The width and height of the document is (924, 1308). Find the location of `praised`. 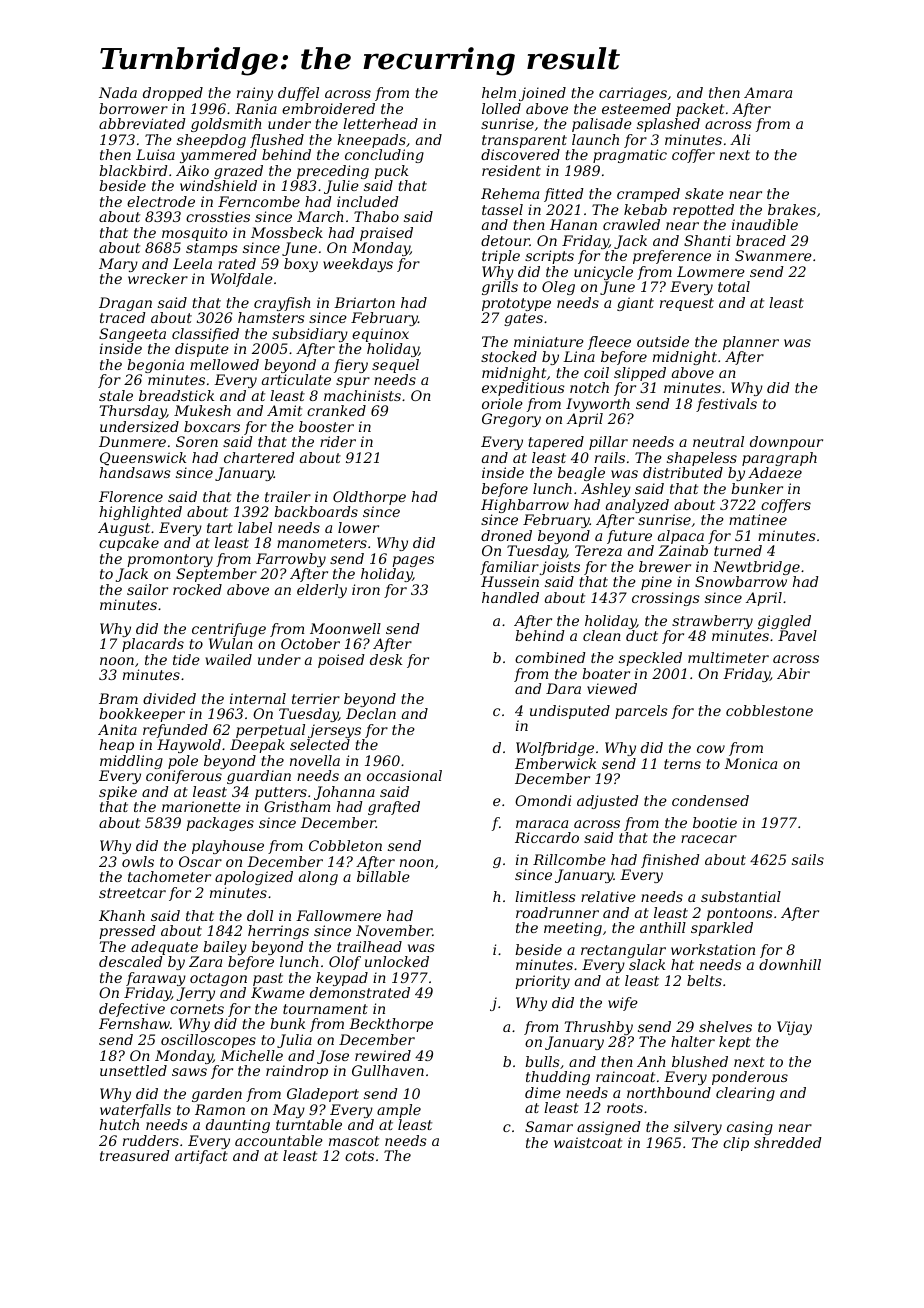

praised is located at coordinates (386, 234).
